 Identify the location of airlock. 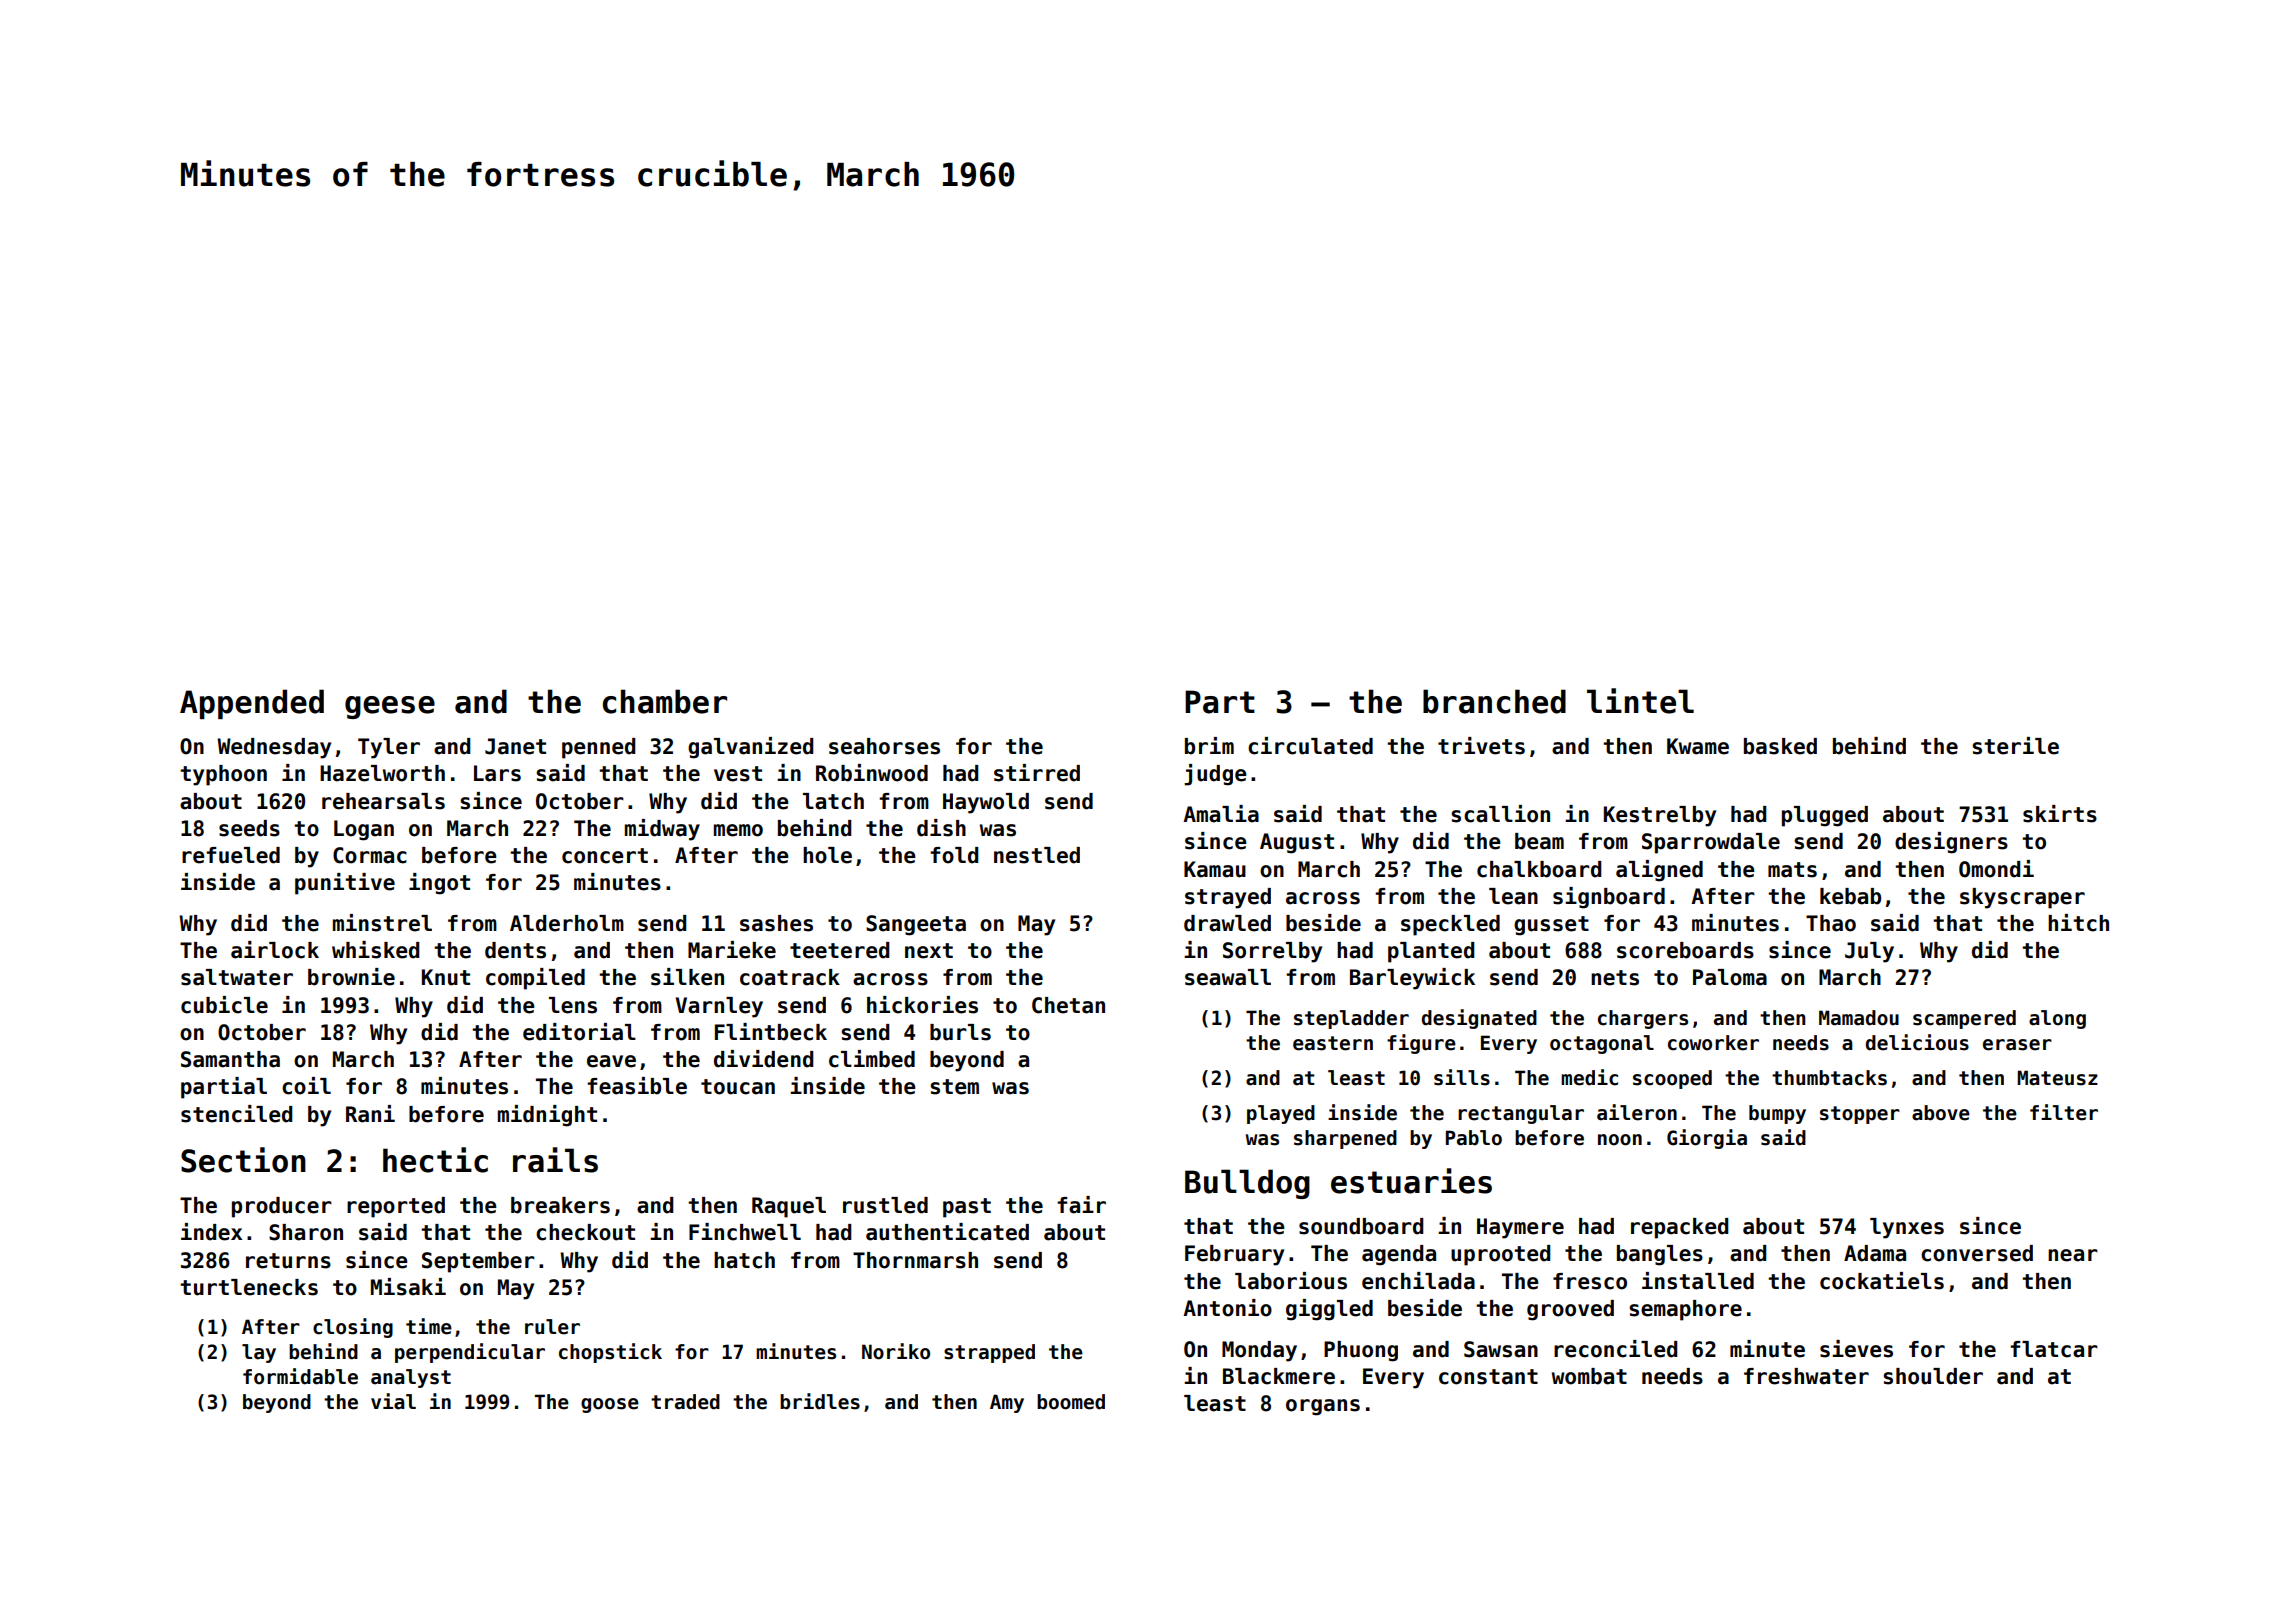
(275, 950).
